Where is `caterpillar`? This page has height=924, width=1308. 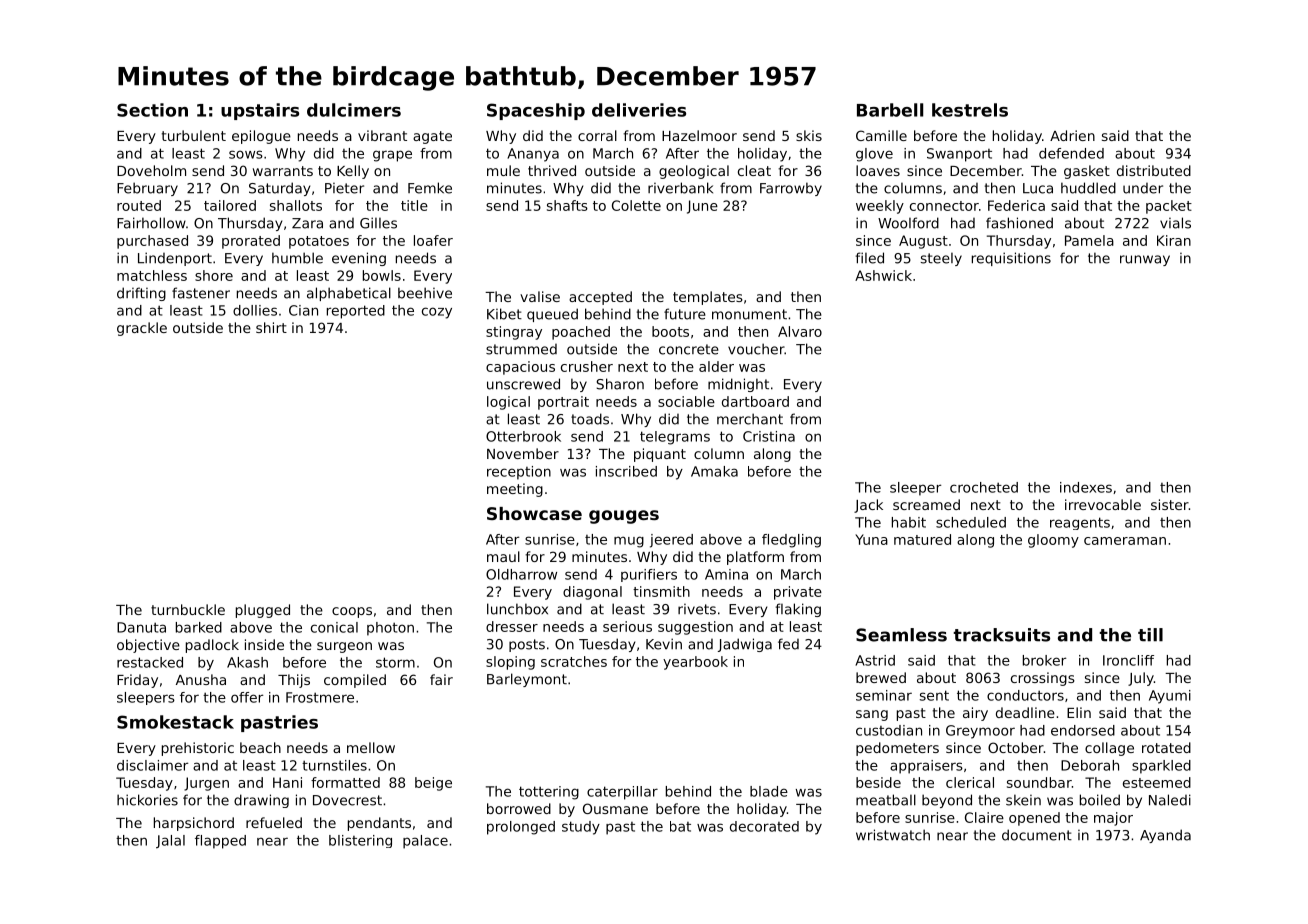 caterpillar is located at coordinates (622, 793).
